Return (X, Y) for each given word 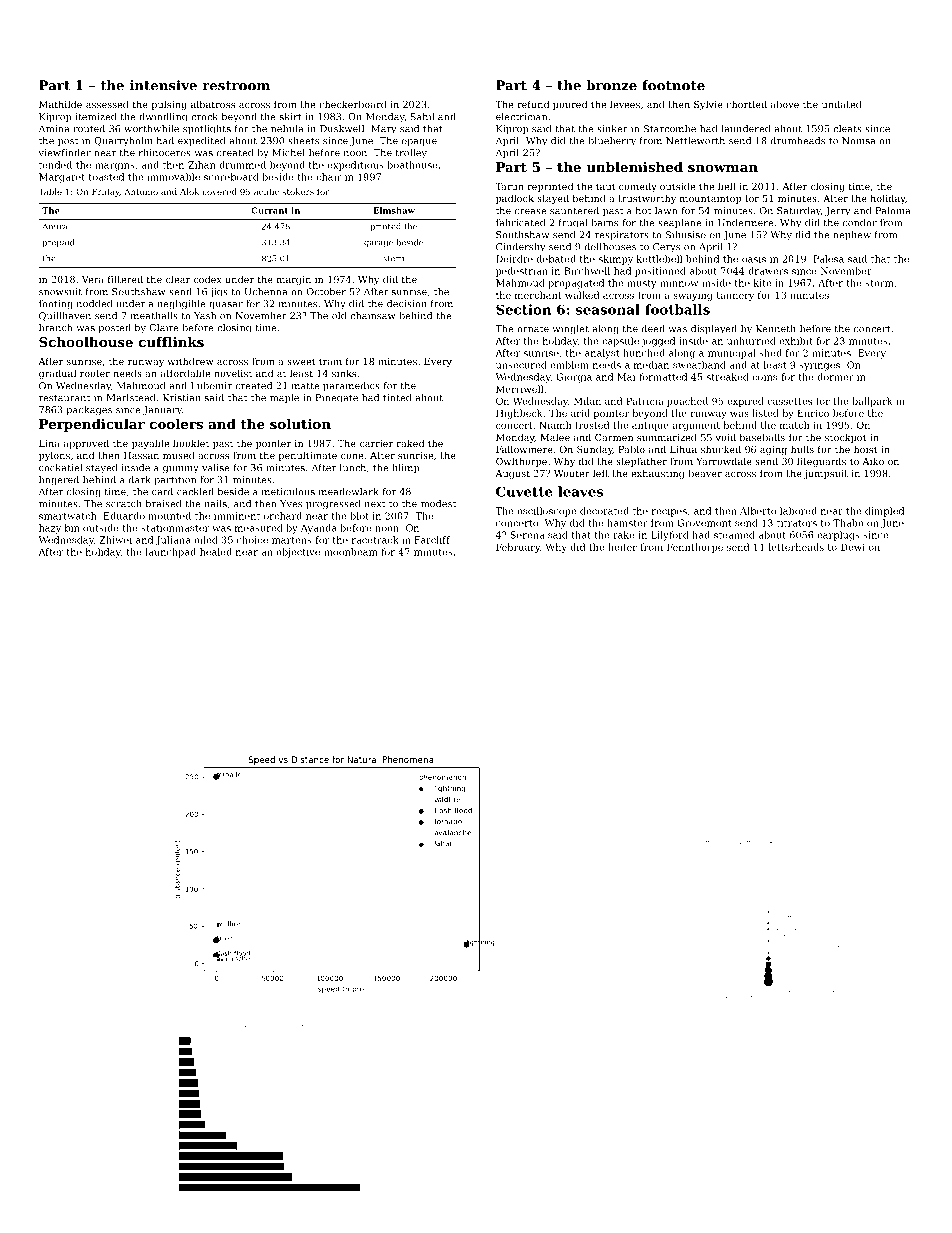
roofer (95, 373)
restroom (236, 86)
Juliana (173, 541)
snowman (723, 168)
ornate (533, 329)
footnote (673, 85)
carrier (376, 443)
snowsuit (60, 292)
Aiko (873, 461)
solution (300, 424)
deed (653, 329)
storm (879, 283)
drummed (242, 165)
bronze (611, 85)
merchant (538, 295)
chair (329, 177)
